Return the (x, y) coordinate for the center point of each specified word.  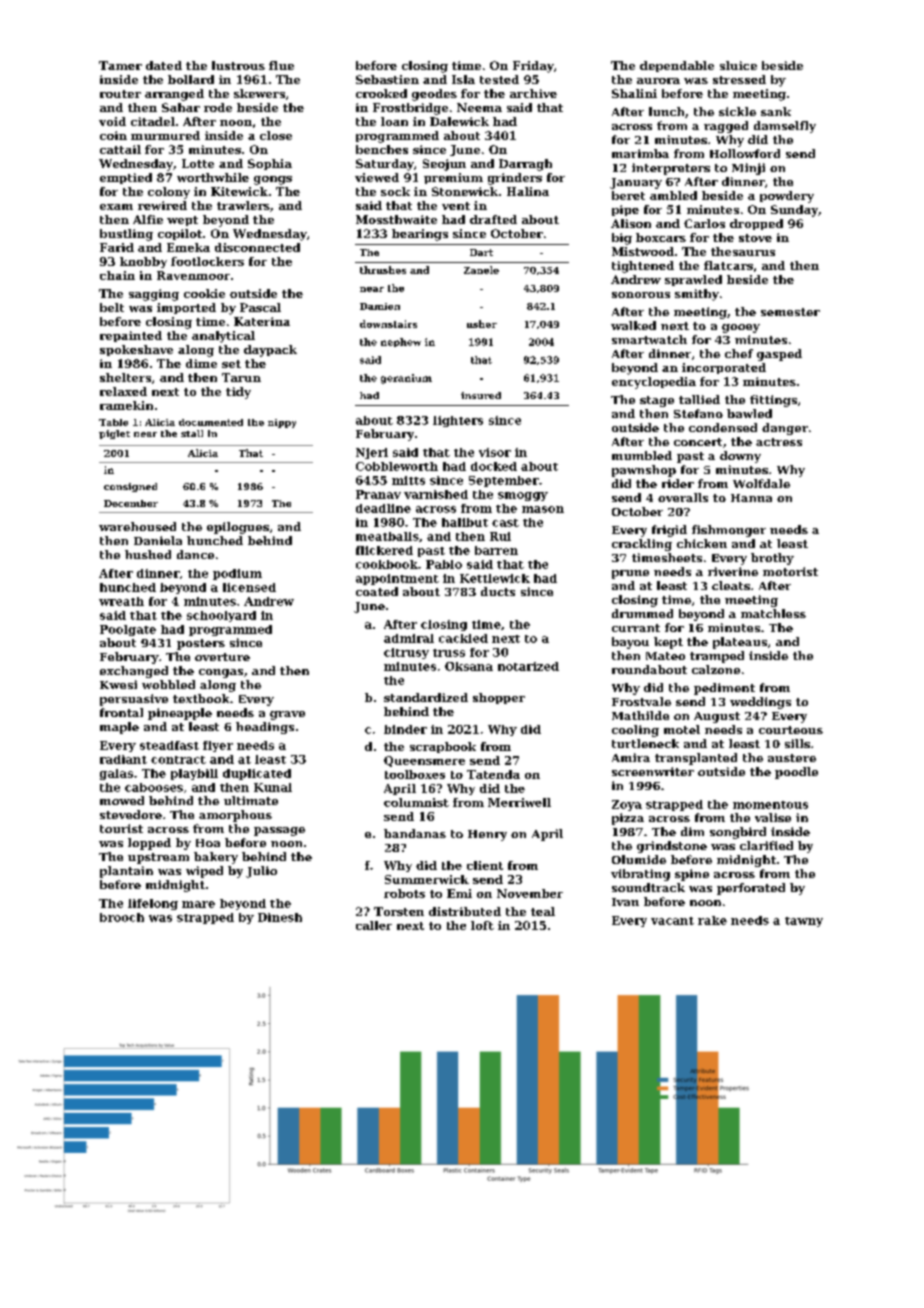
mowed (122, 800)
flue (281, 65)
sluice (738, 65)
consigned (130, 487)
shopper (499, 698)
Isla (463, 79)
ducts (498, 591)
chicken (702, 543)
